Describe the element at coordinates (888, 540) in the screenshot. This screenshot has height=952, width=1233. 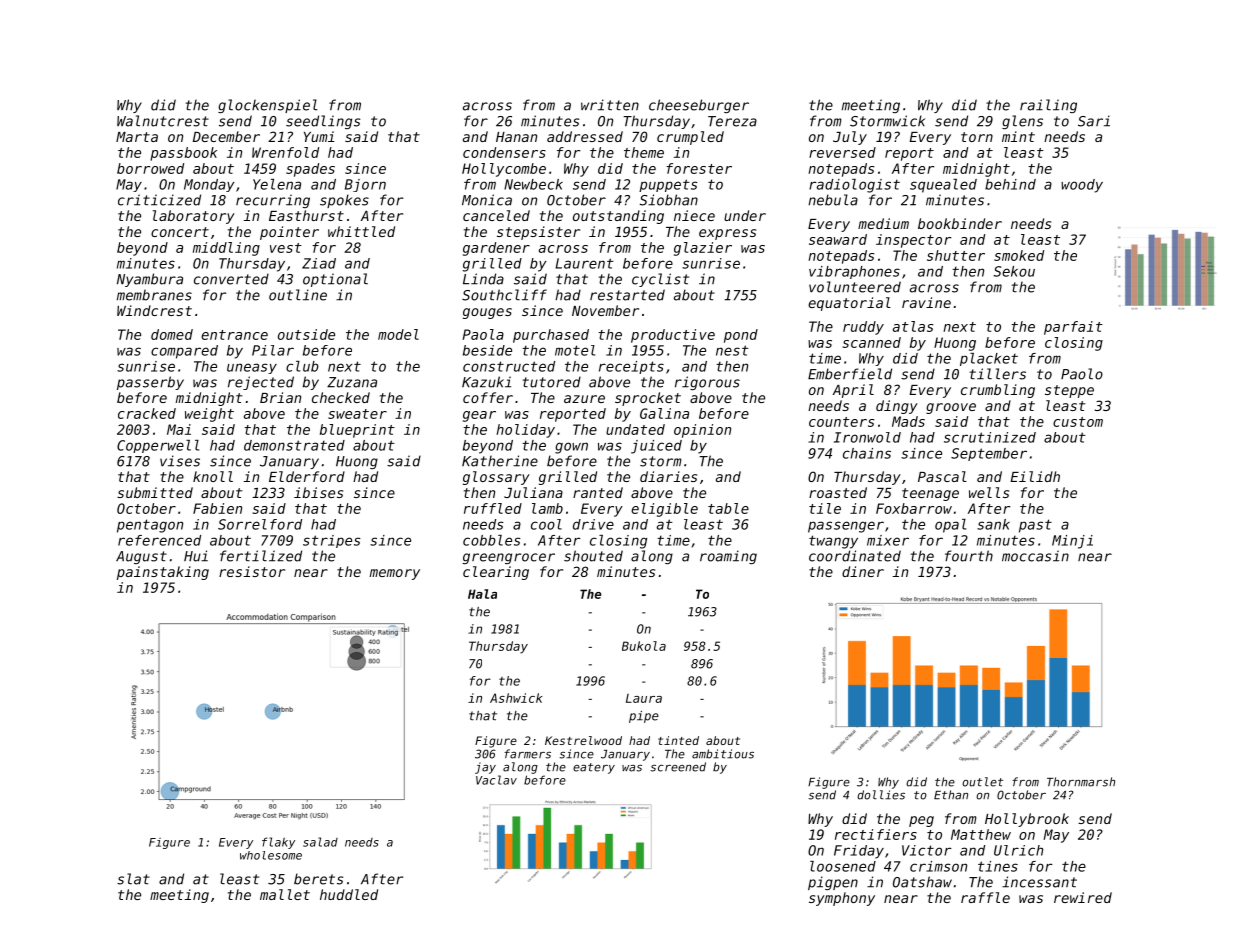
I see `mixer` at that location.
